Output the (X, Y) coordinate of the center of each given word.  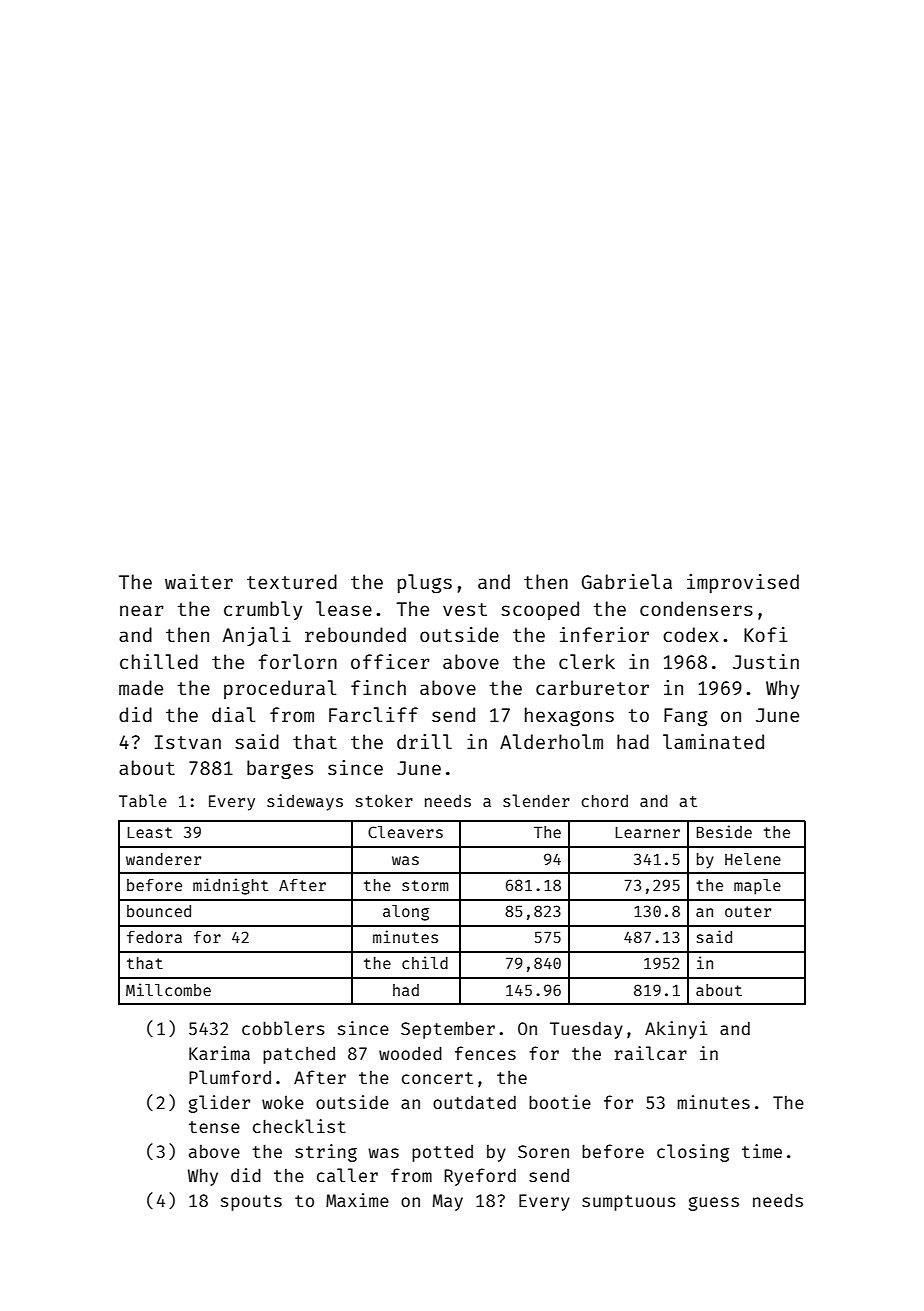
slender (536, 800)
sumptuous (629, 1203)
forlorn (298, 661)
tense (214, 1127)
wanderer (163, 859)
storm (425, 885)
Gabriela (627, 581)
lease (344, 608)
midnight (230, 886)
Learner (647, 832)
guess (714, 1204)
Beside (724, 831)
